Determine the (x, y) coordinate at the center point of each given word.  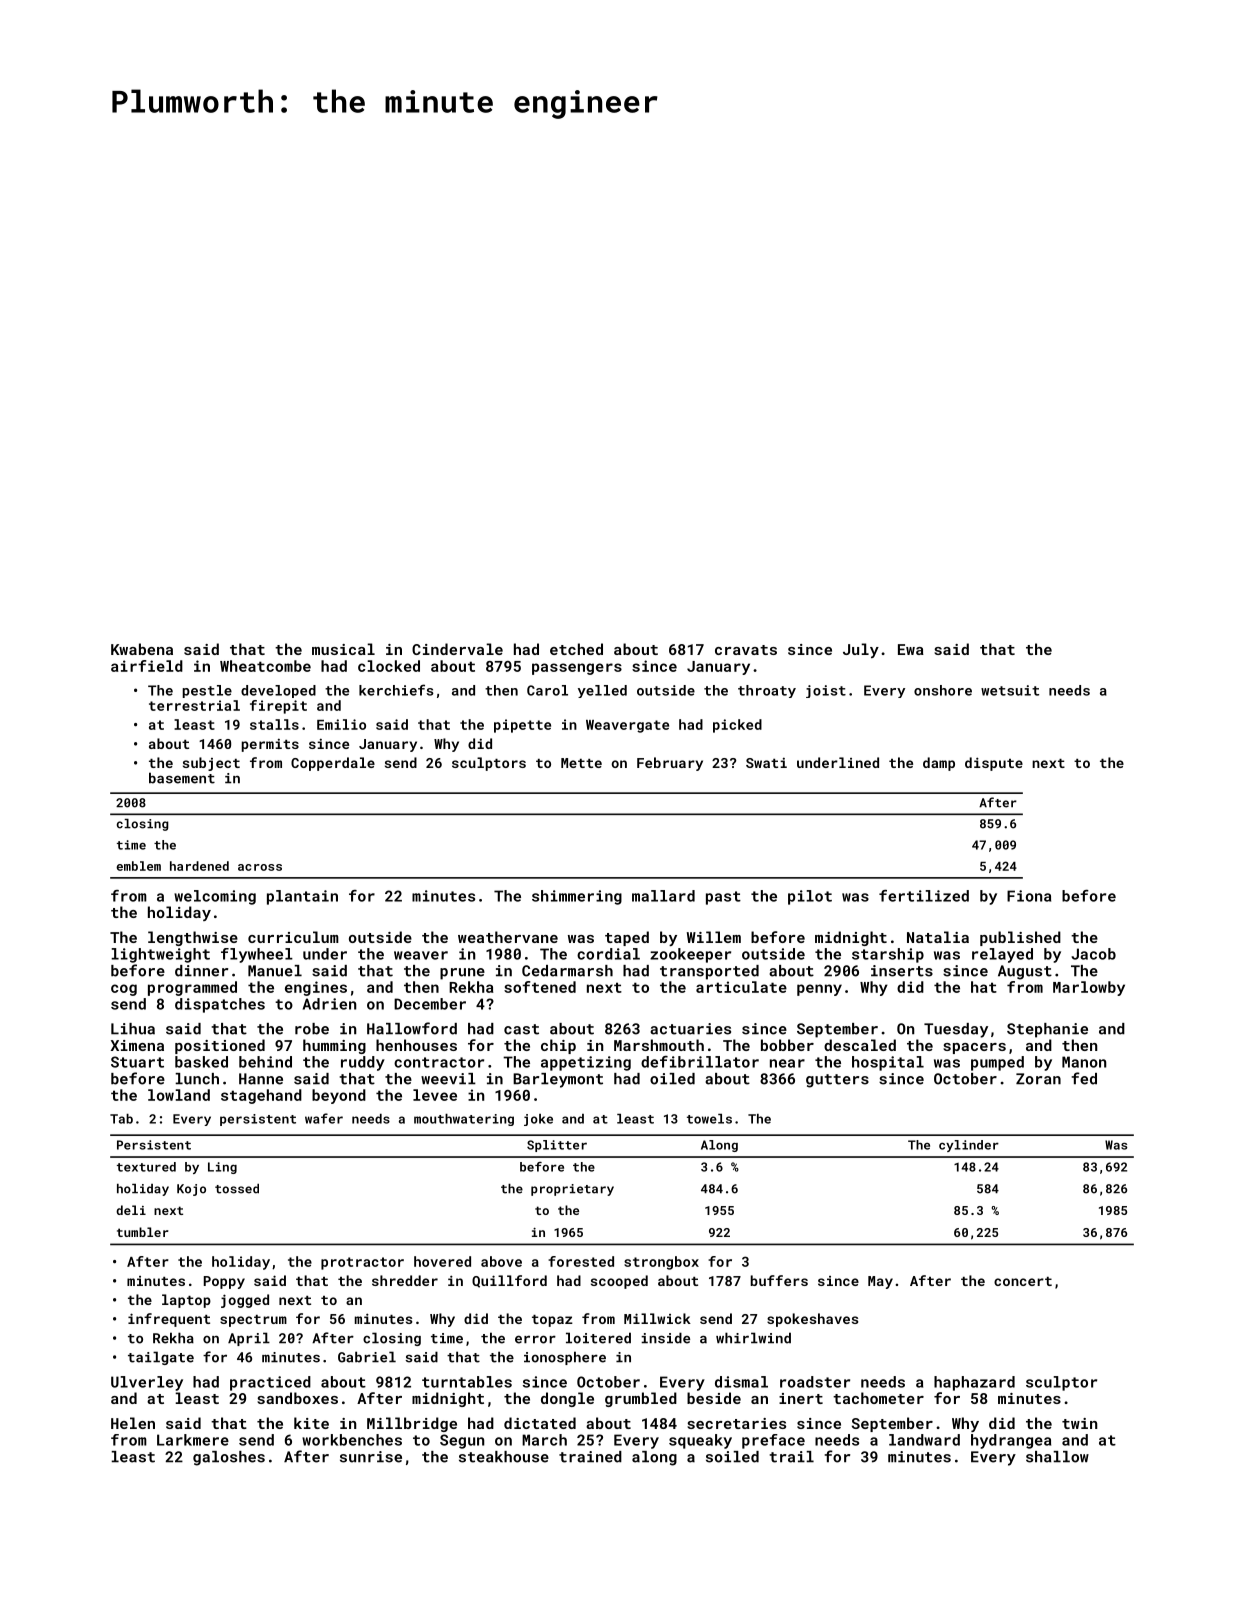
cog (124, 990)
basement (182, 778)
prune (462, 974)
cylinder (969, 1146)
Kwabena (142, 649)
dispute (994, 764)
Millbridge (412, 1424)
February (670, 764)
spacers (974, 1048)
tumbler (143, 1232)
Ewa (911, 649)
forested (581, 1261)
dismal (741, 1382)
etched (576, 649)
